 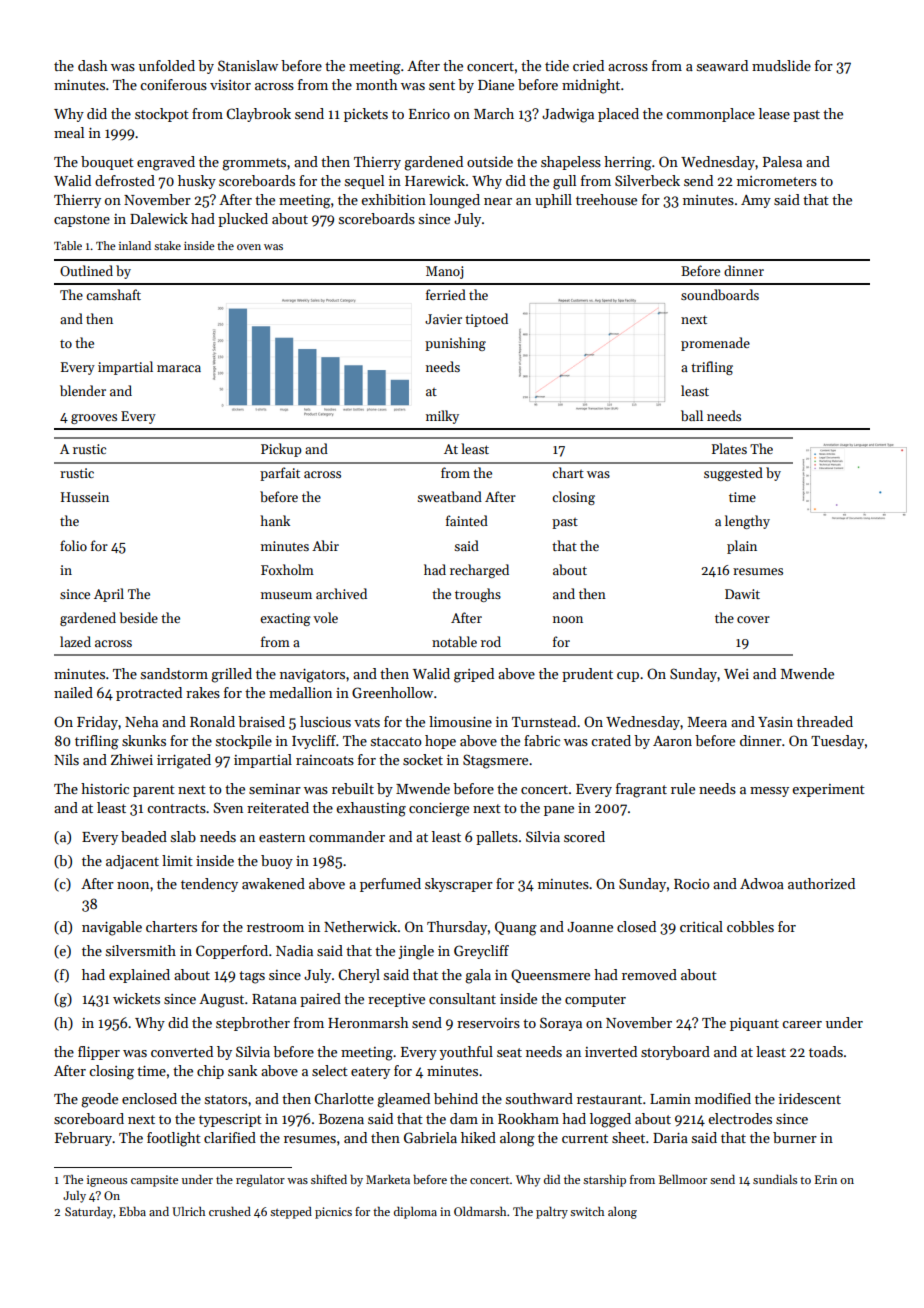 I want to click on Abir, so click(x=325, y=545).
